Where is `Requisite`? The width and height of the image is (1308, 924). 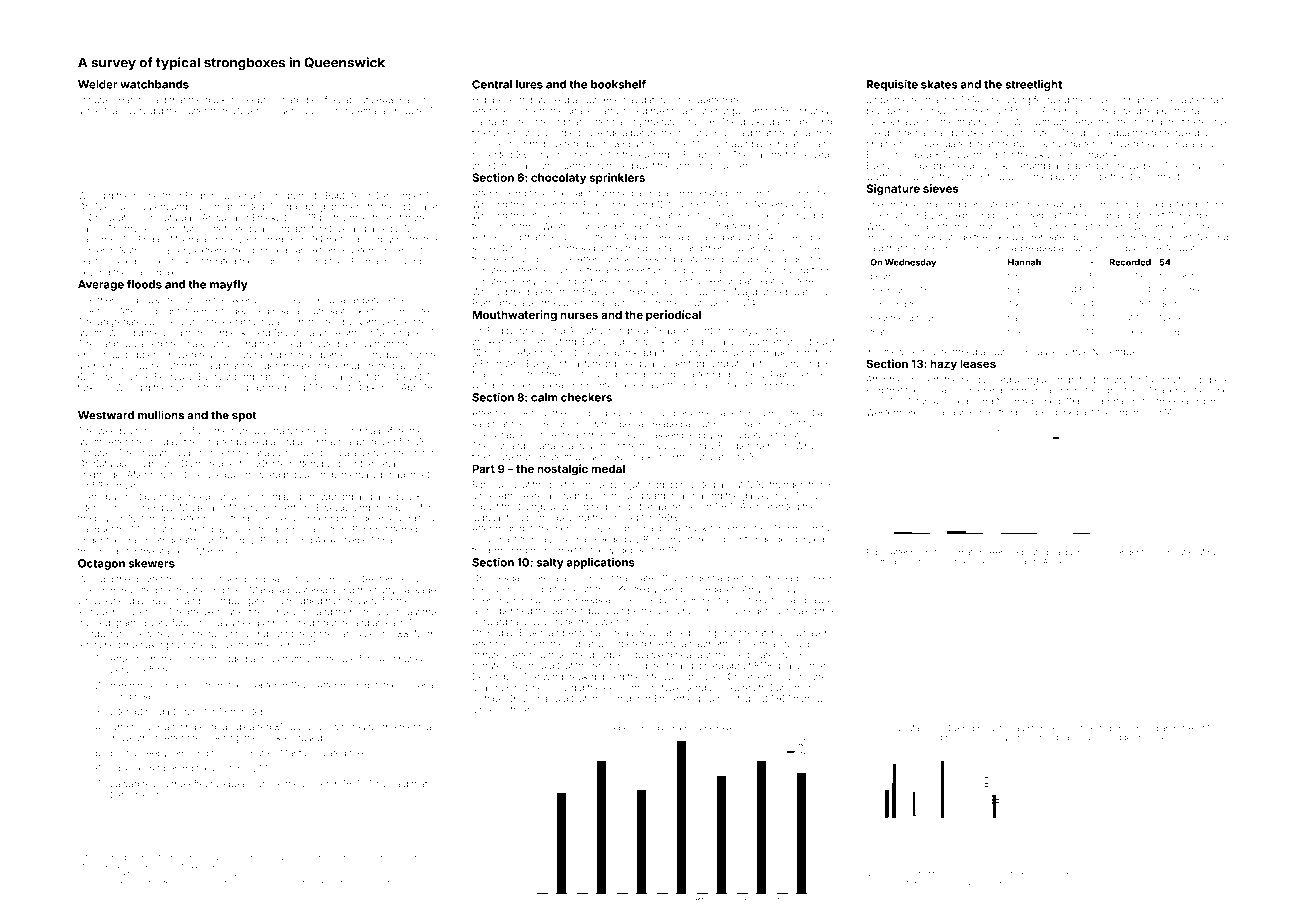 Requisite is located at coordinates (892, 85).
